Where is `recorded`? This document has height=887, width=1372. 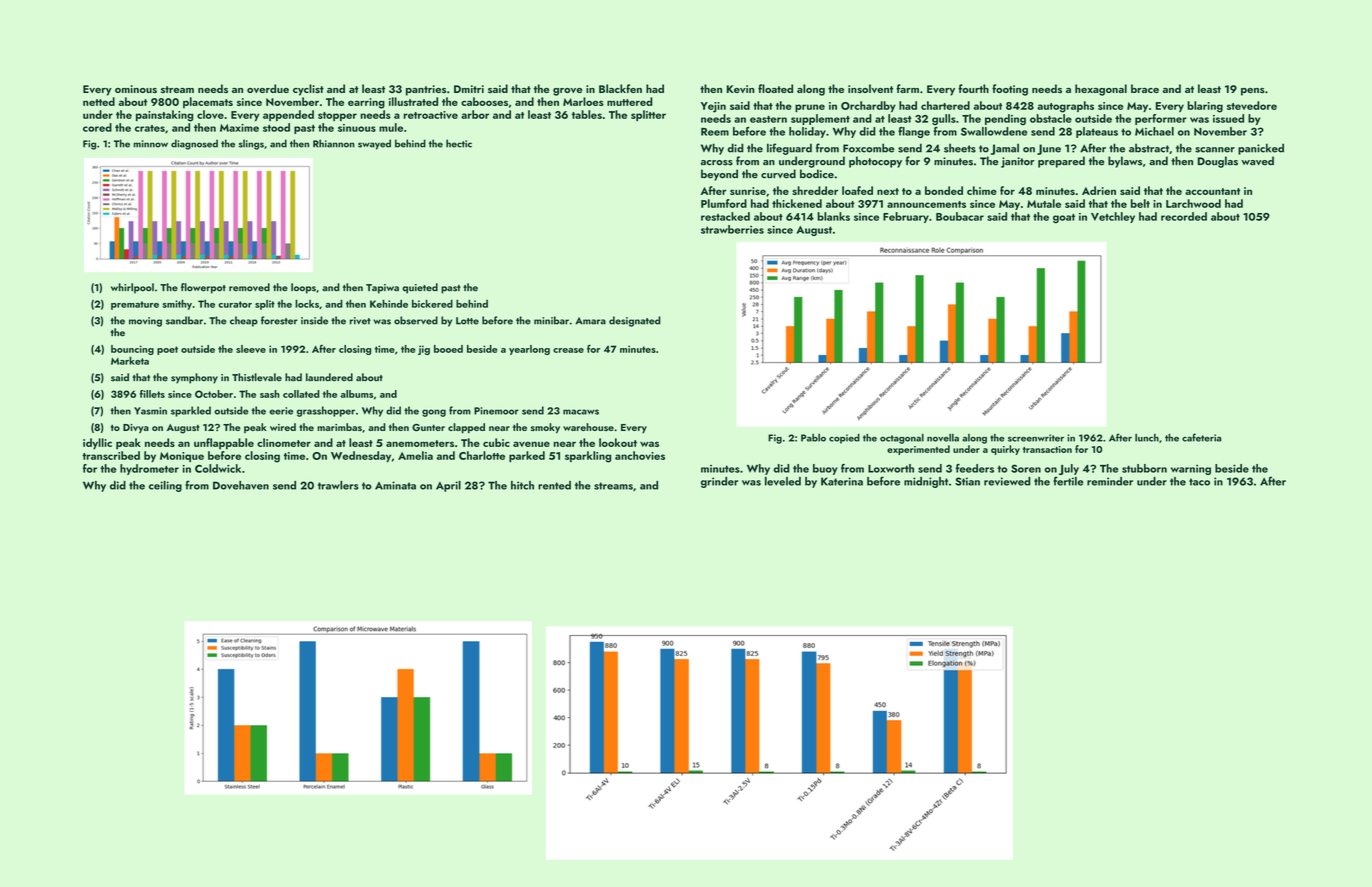 recorded is located at coordinates (1184, 216).
